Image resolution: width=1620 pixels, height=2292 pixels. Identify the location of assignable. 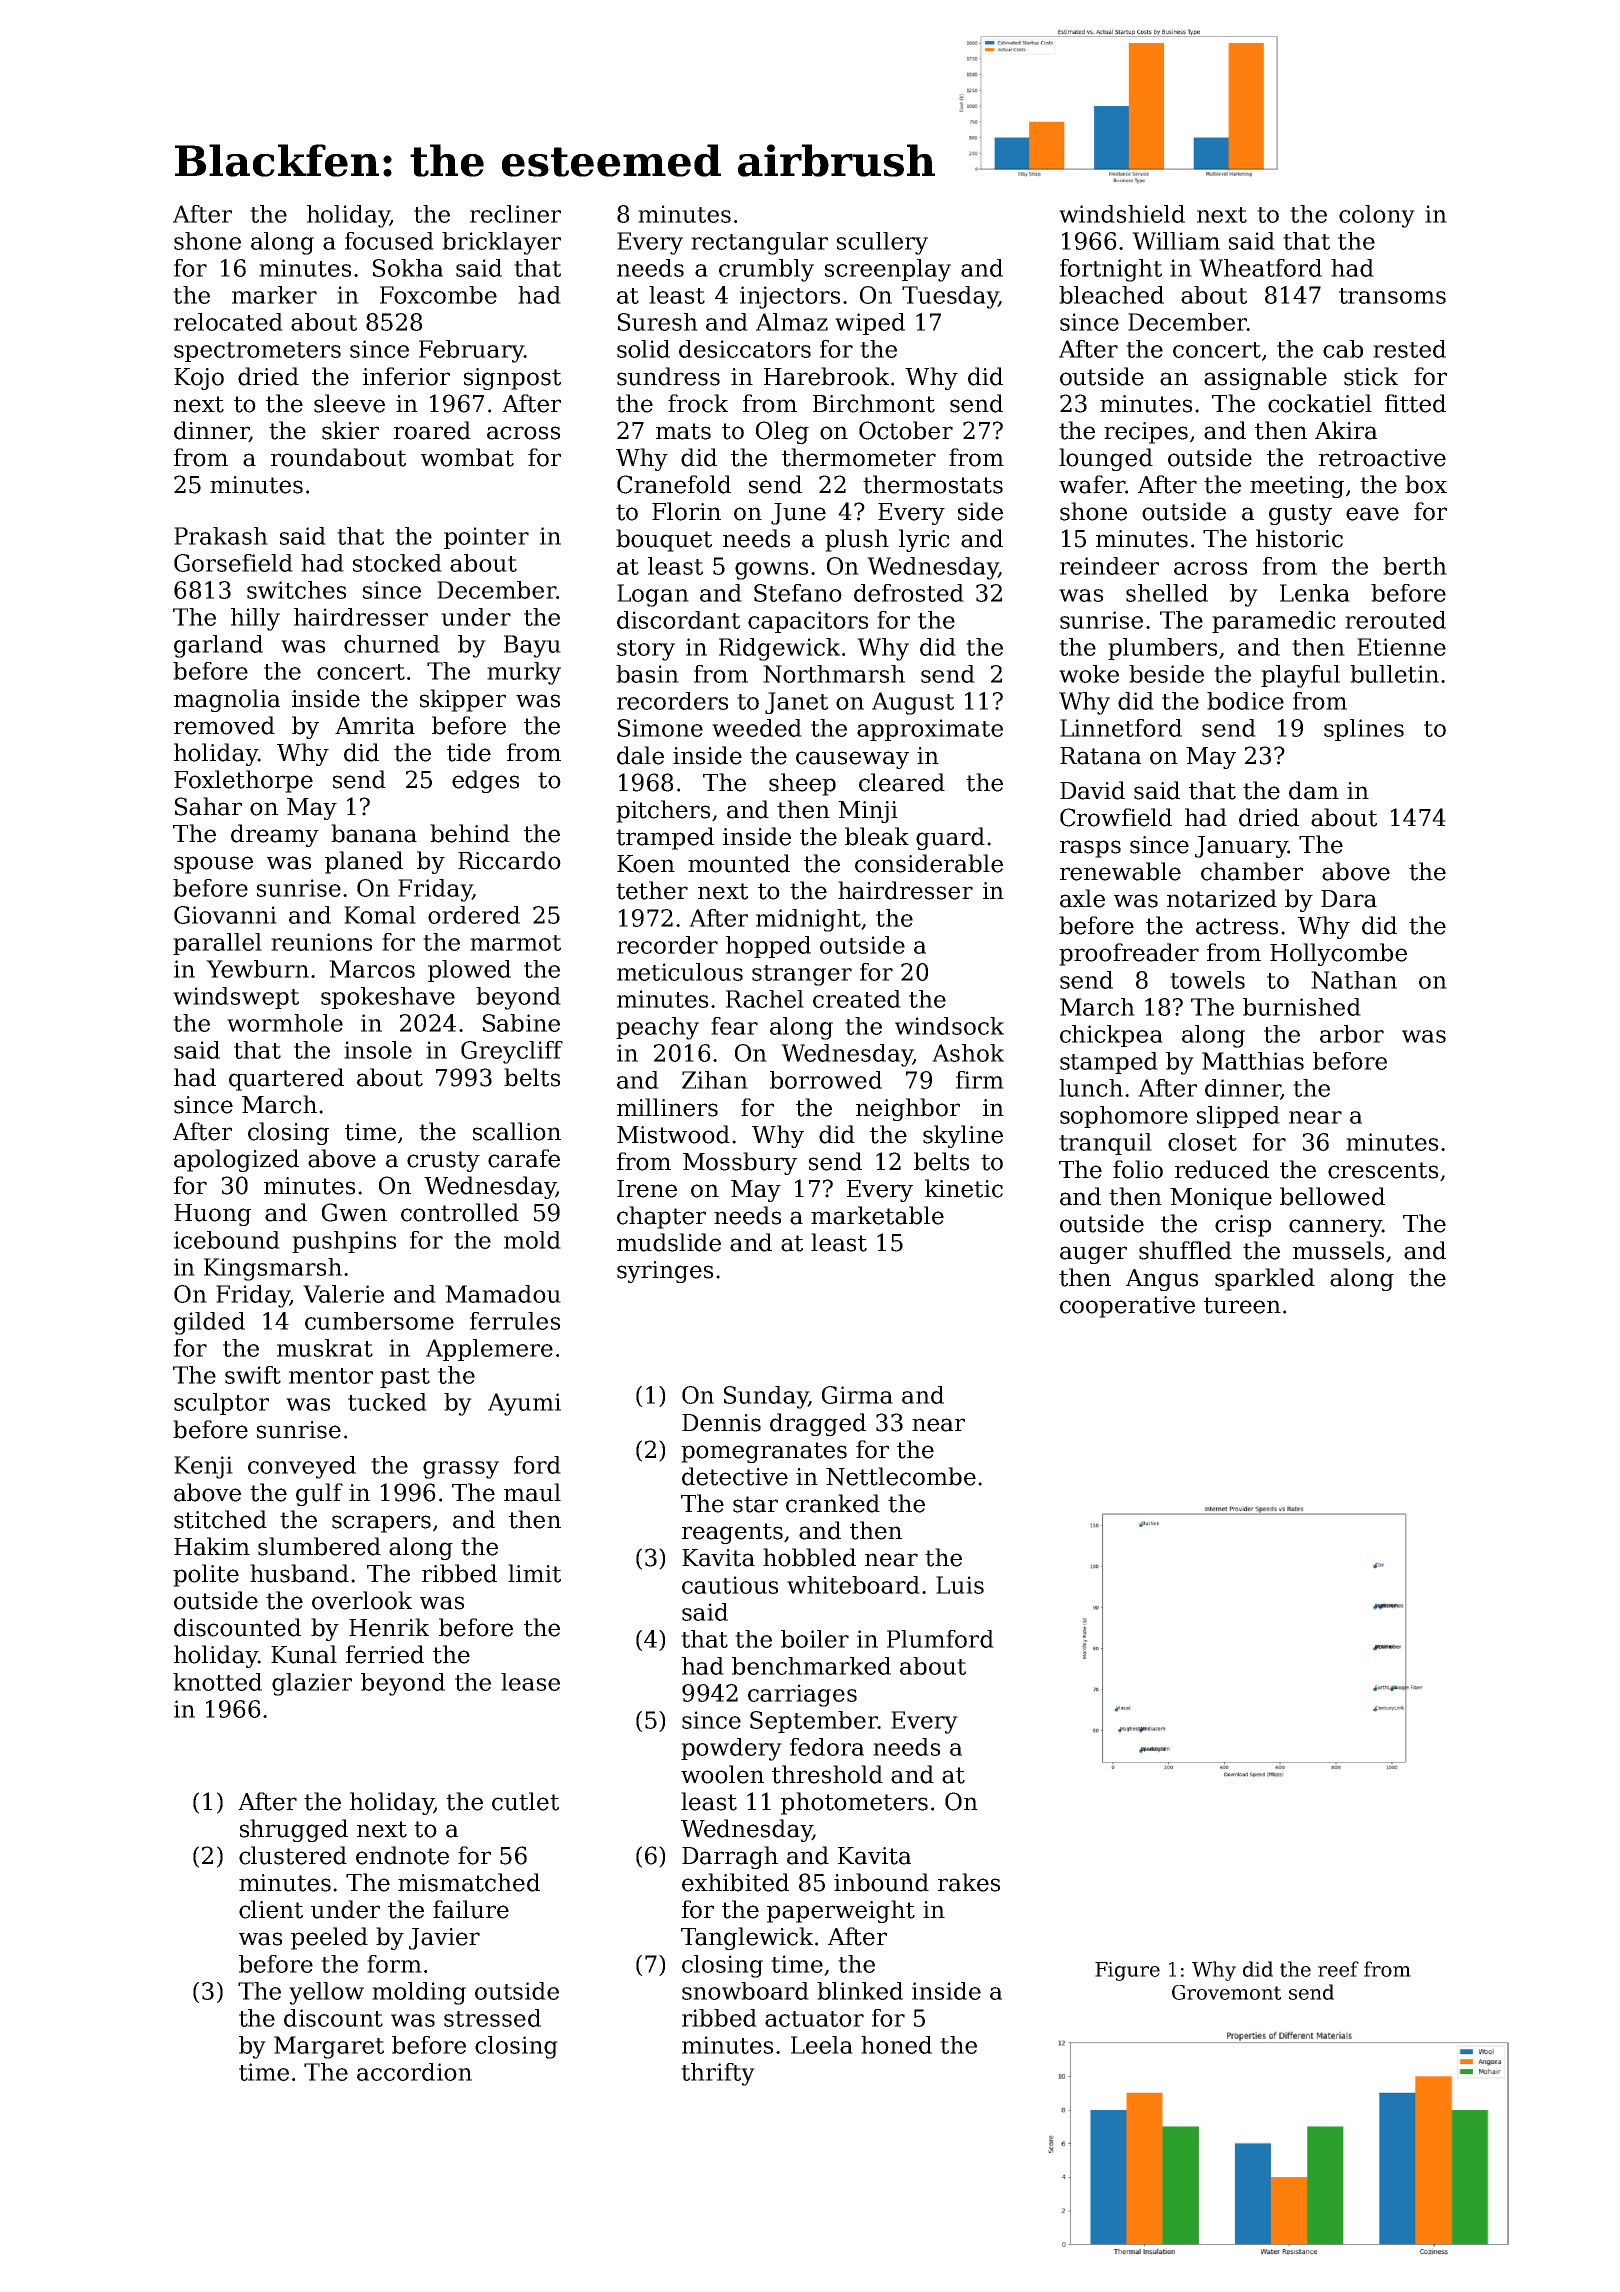
(1265, 378).
